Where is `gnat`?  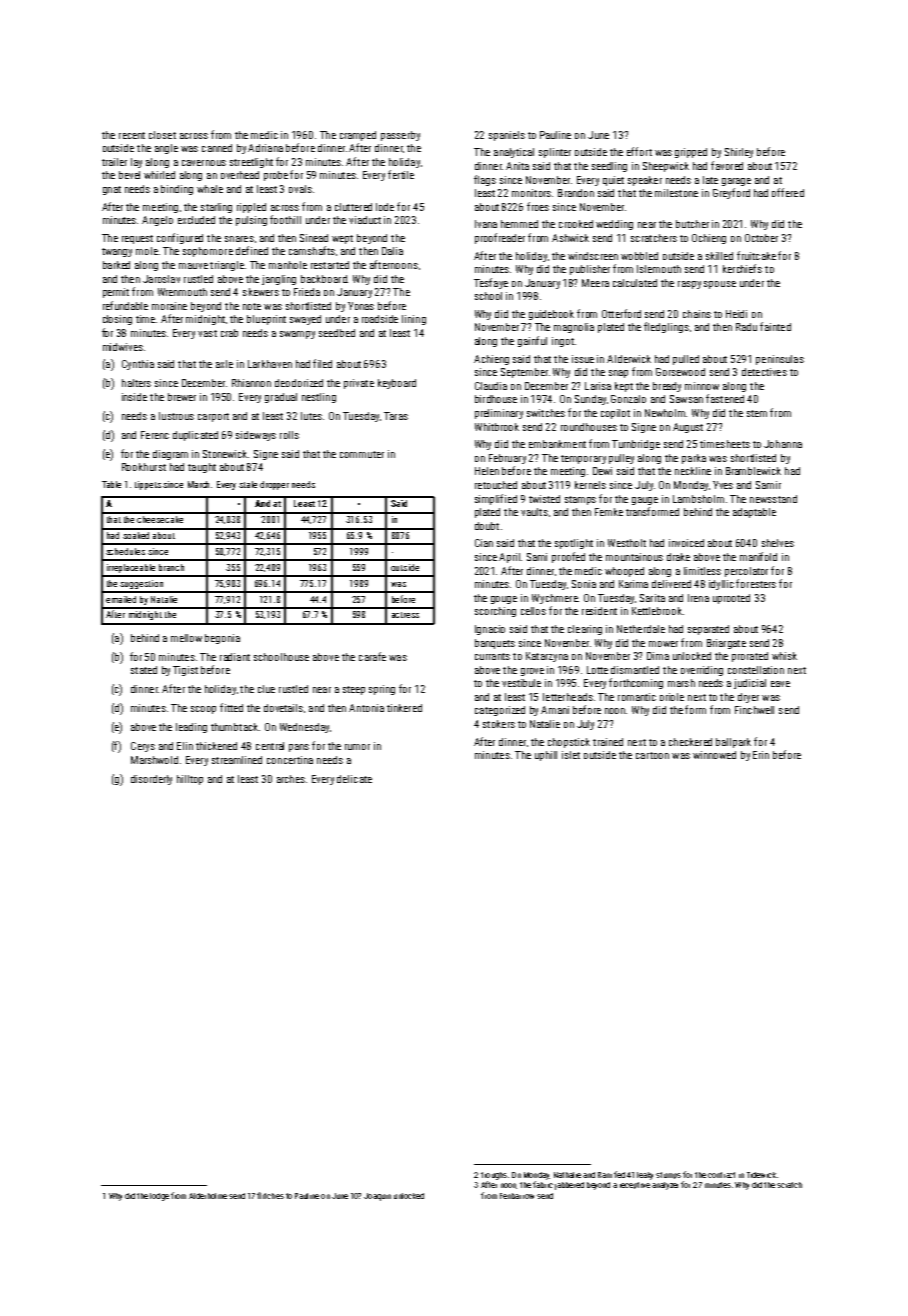
gnat is located at coordinates (112, 190).
